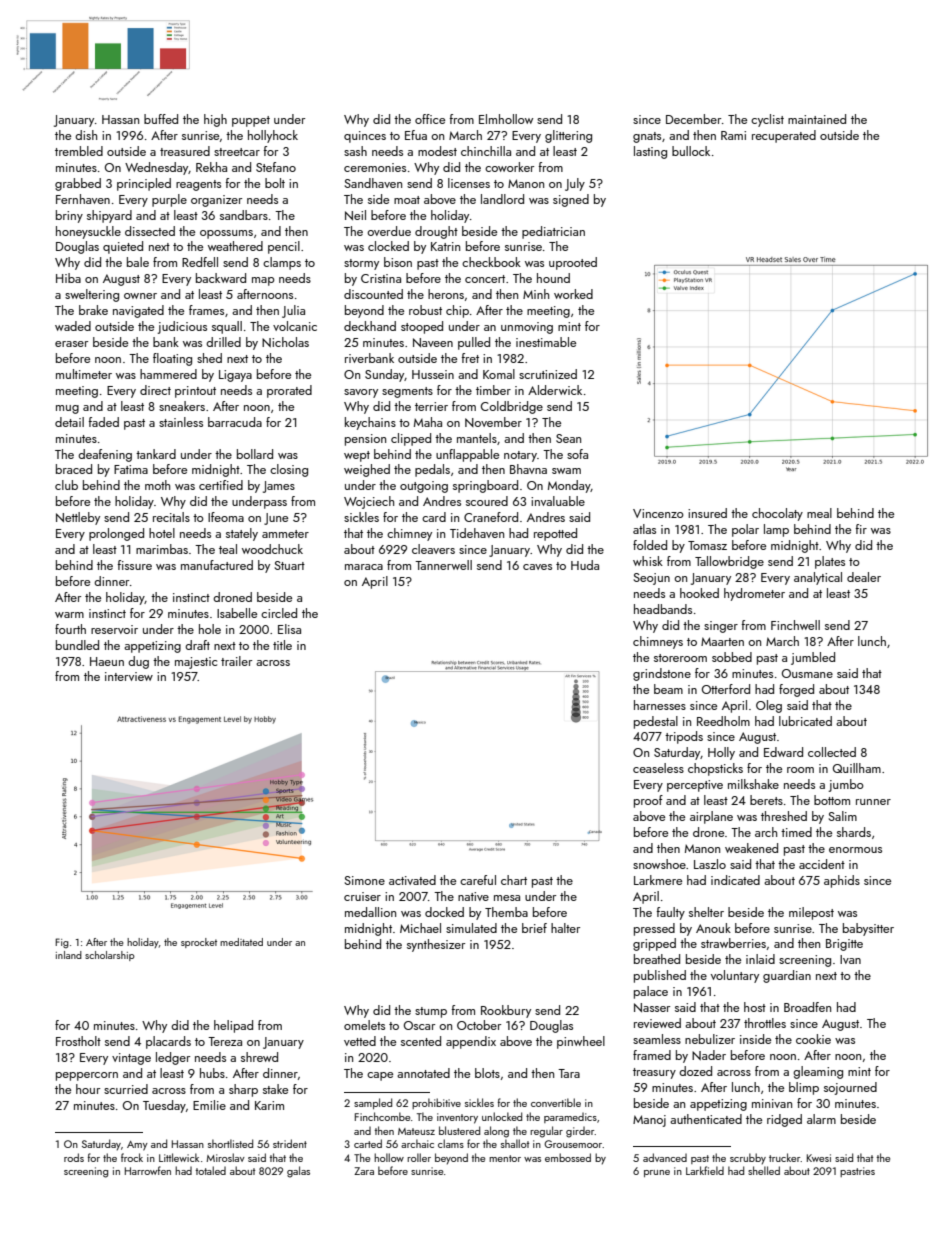 This page has height=1233, width=952. What do you see at coordinates (548, 374) in the page?
I see `scrutinized` at bounding box center [548, 374].
